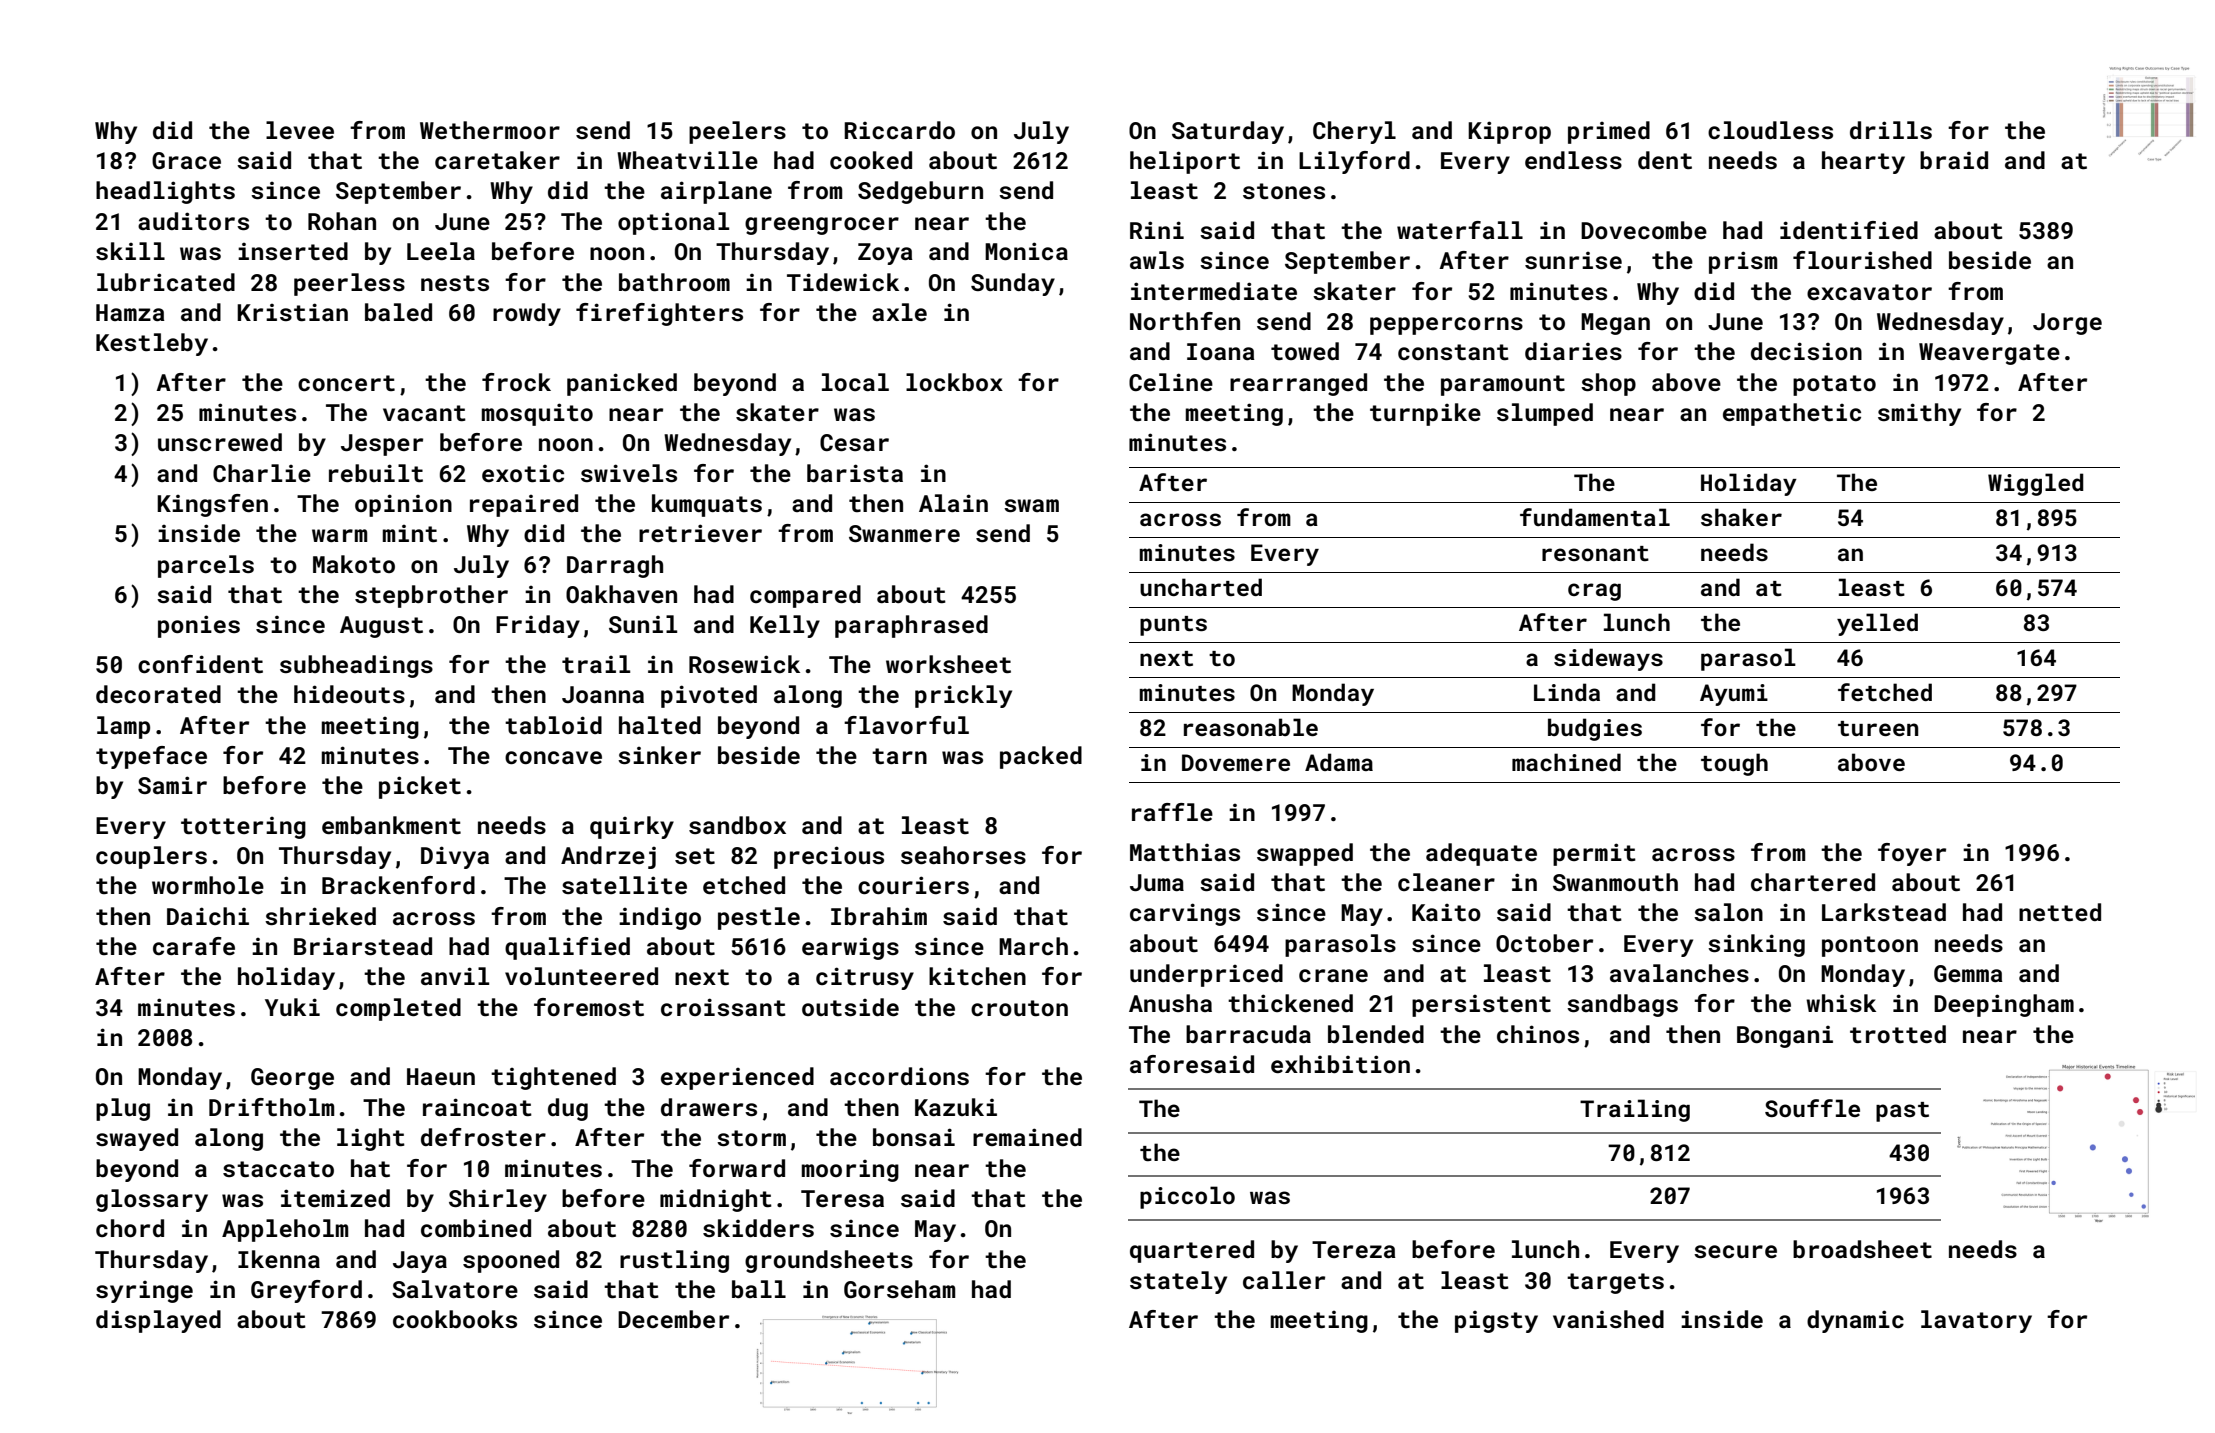 The image size is (2215, 1433). Describe the element at coordinates (172, 785) in the image. I see `Samir` at that location.
